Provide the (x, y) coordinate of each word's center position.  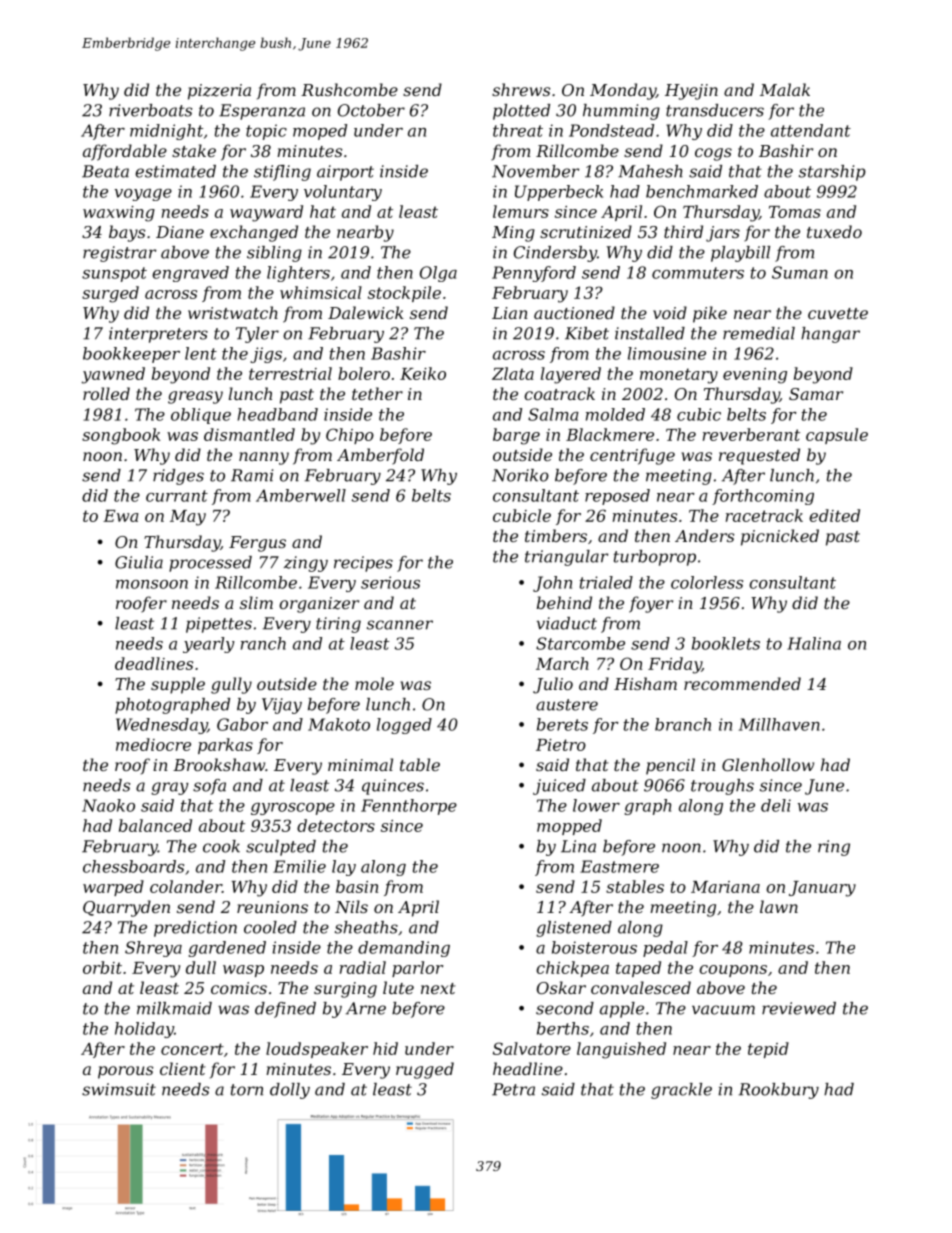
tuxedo (834, 231)
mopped (569, 827)
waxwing (119, 214)
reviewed (799, 1008)
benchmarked (702, 191)
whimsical (321, 292)
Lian (510, 313)
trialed (606, 582)
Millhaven (779, 724)
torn (247, 1090)
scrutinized (586, 232)
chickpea (572, 969)
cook (221, 846)
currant (177, 496)
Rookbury (779, 1091)
